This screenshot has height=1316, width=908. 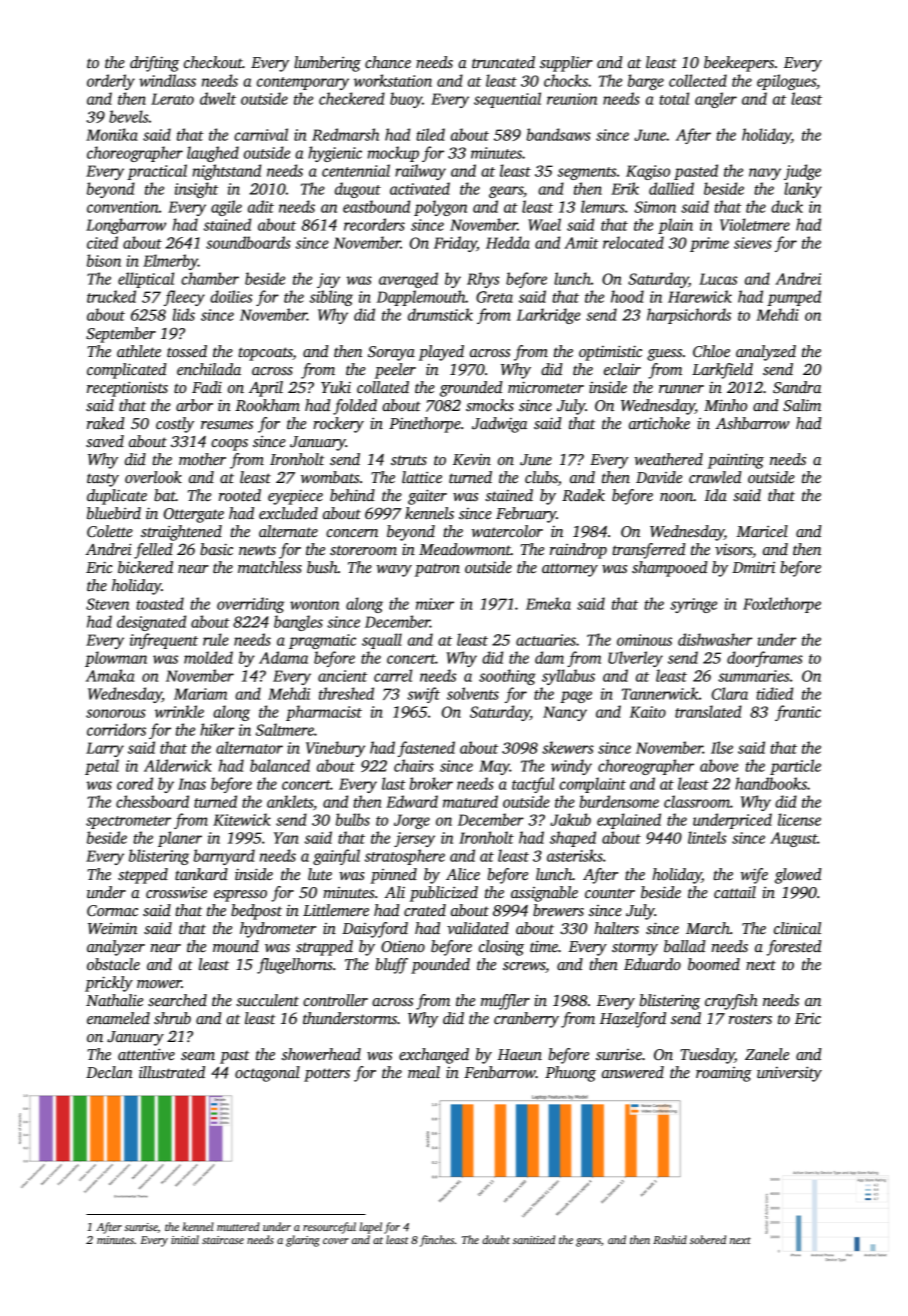 I want to click on practical, so click(x=157, y=172).
